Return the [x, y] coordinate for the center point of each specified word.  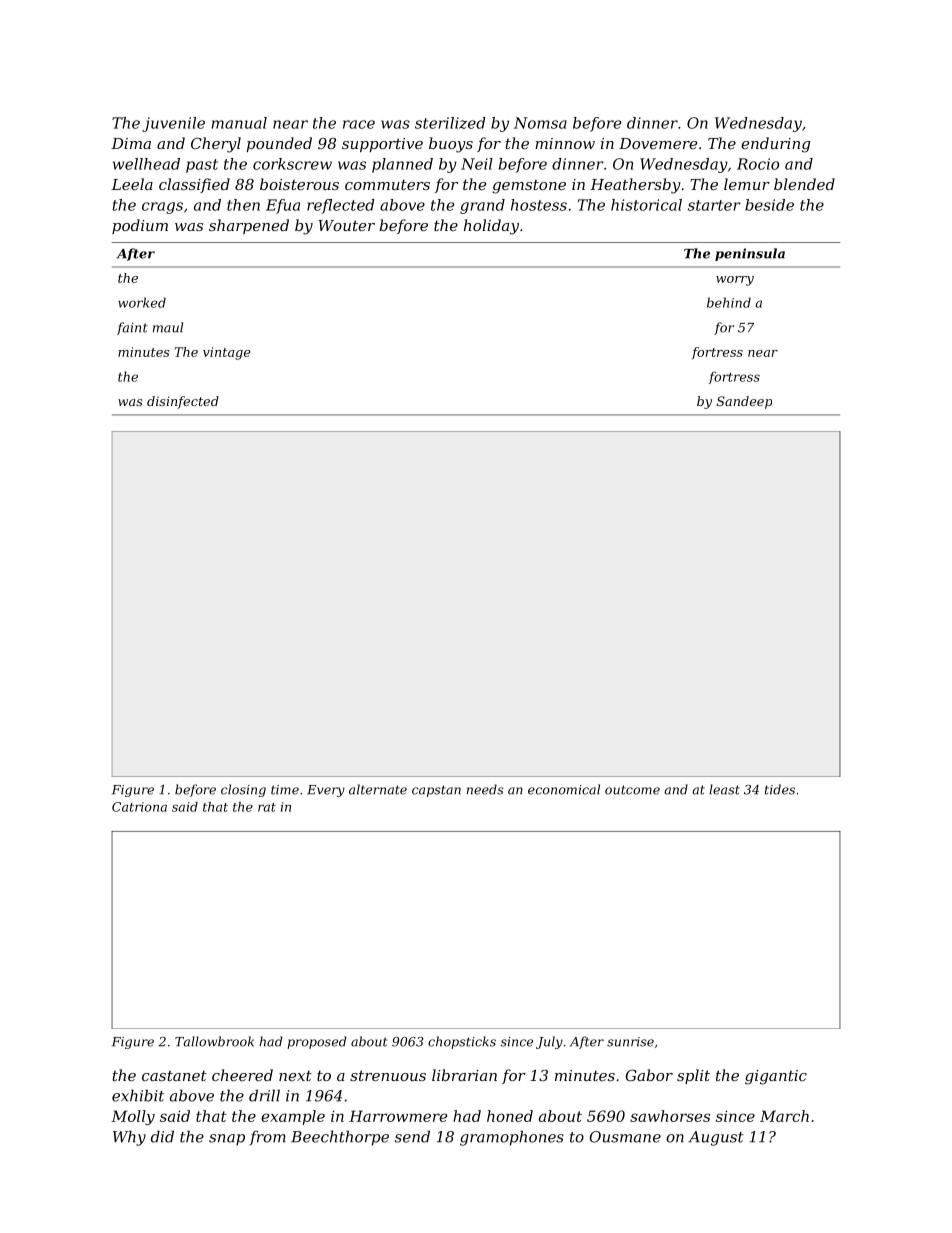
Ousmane [625, 1137]
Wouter [346, 225]
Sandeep [744, 402]
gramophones [512, 1138]
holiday [491, 227]
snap [227, 1140]
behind [729, 302]
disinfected [183, 402]
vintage [226, 353]
